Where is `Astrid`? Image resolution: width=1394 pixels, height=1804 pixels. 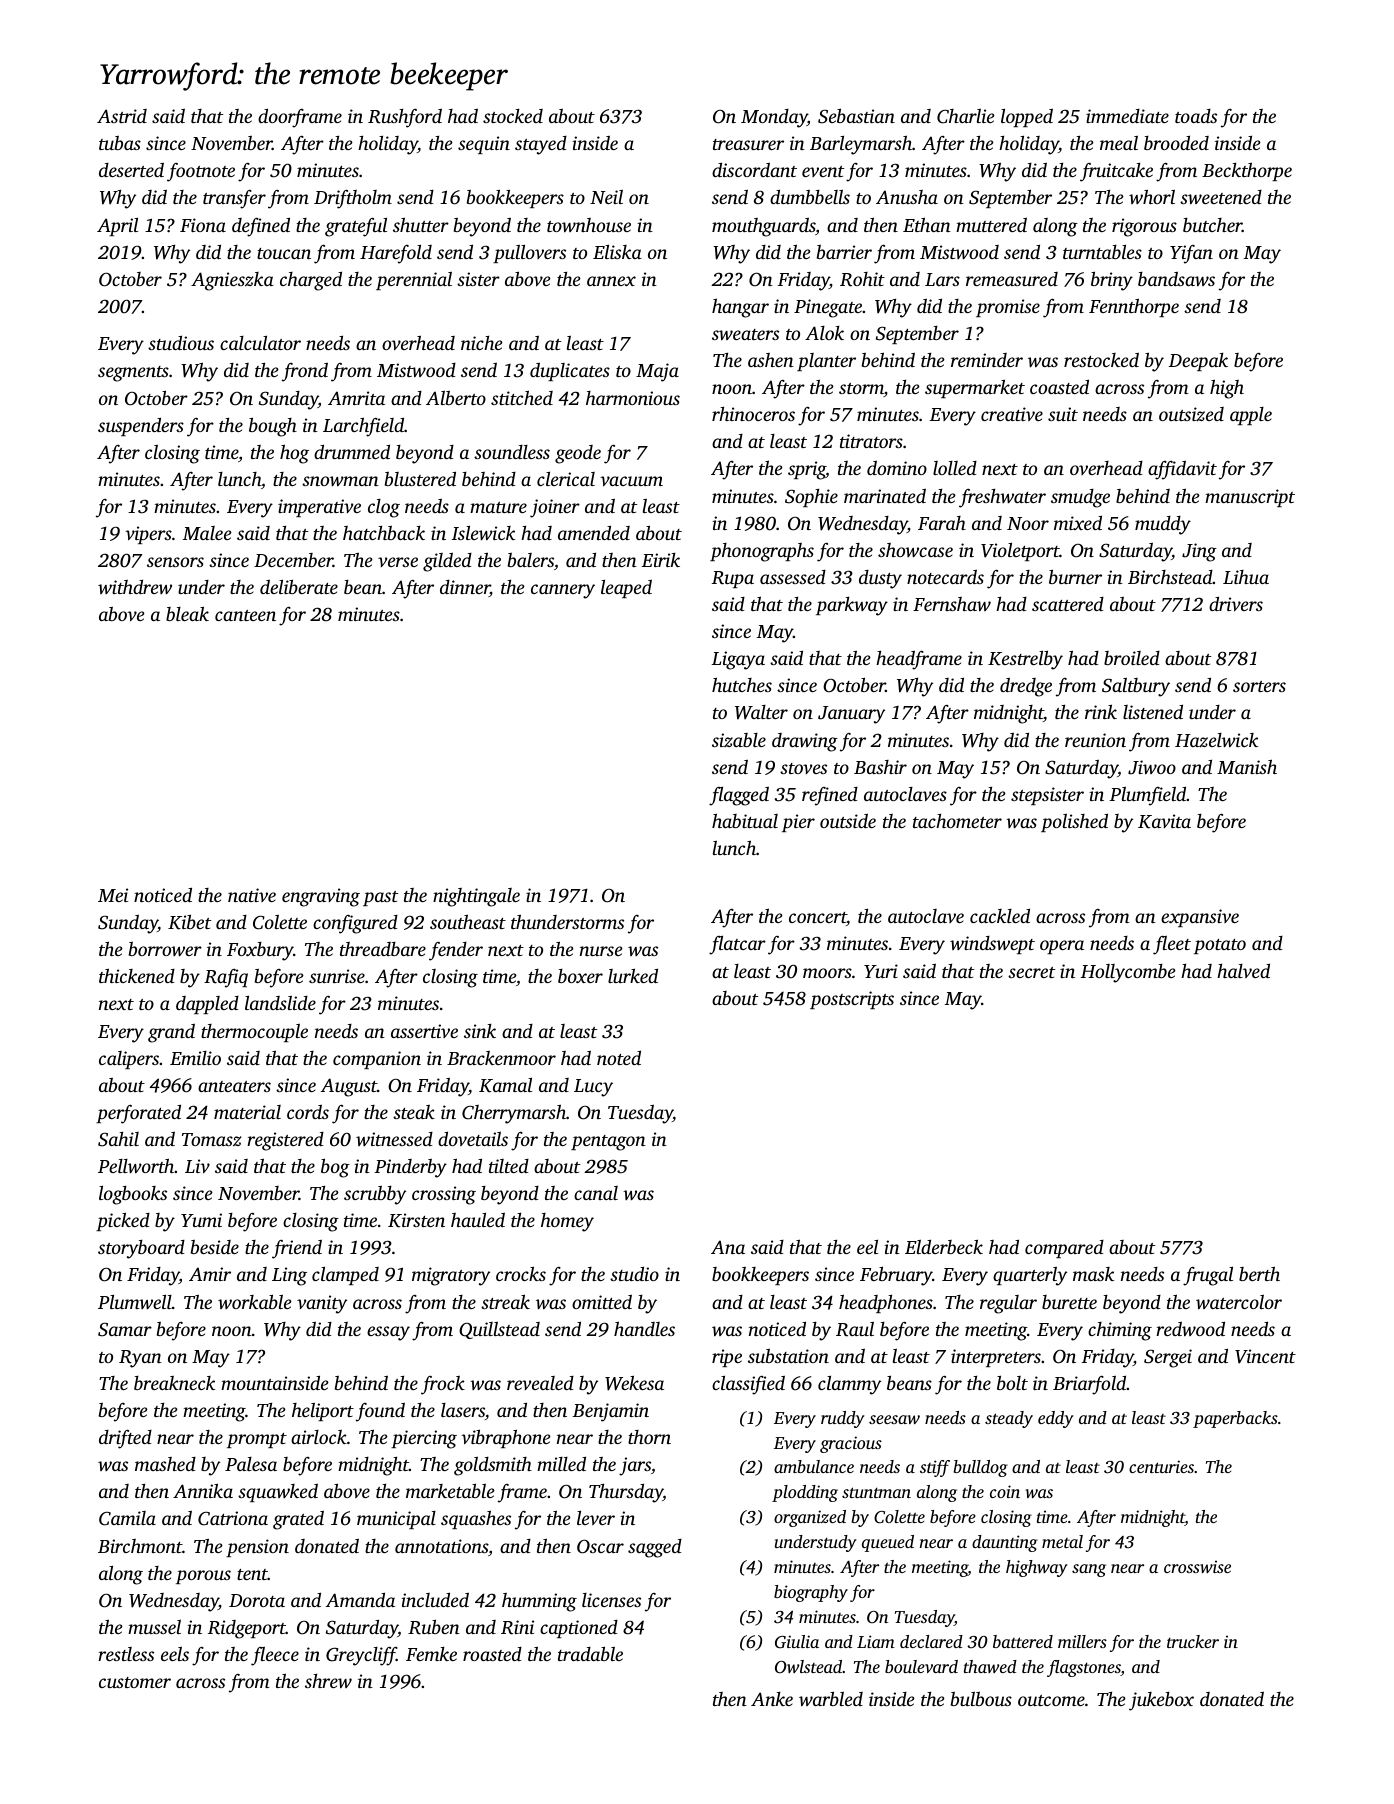 Astrid is located at coordinates (122, 116).
